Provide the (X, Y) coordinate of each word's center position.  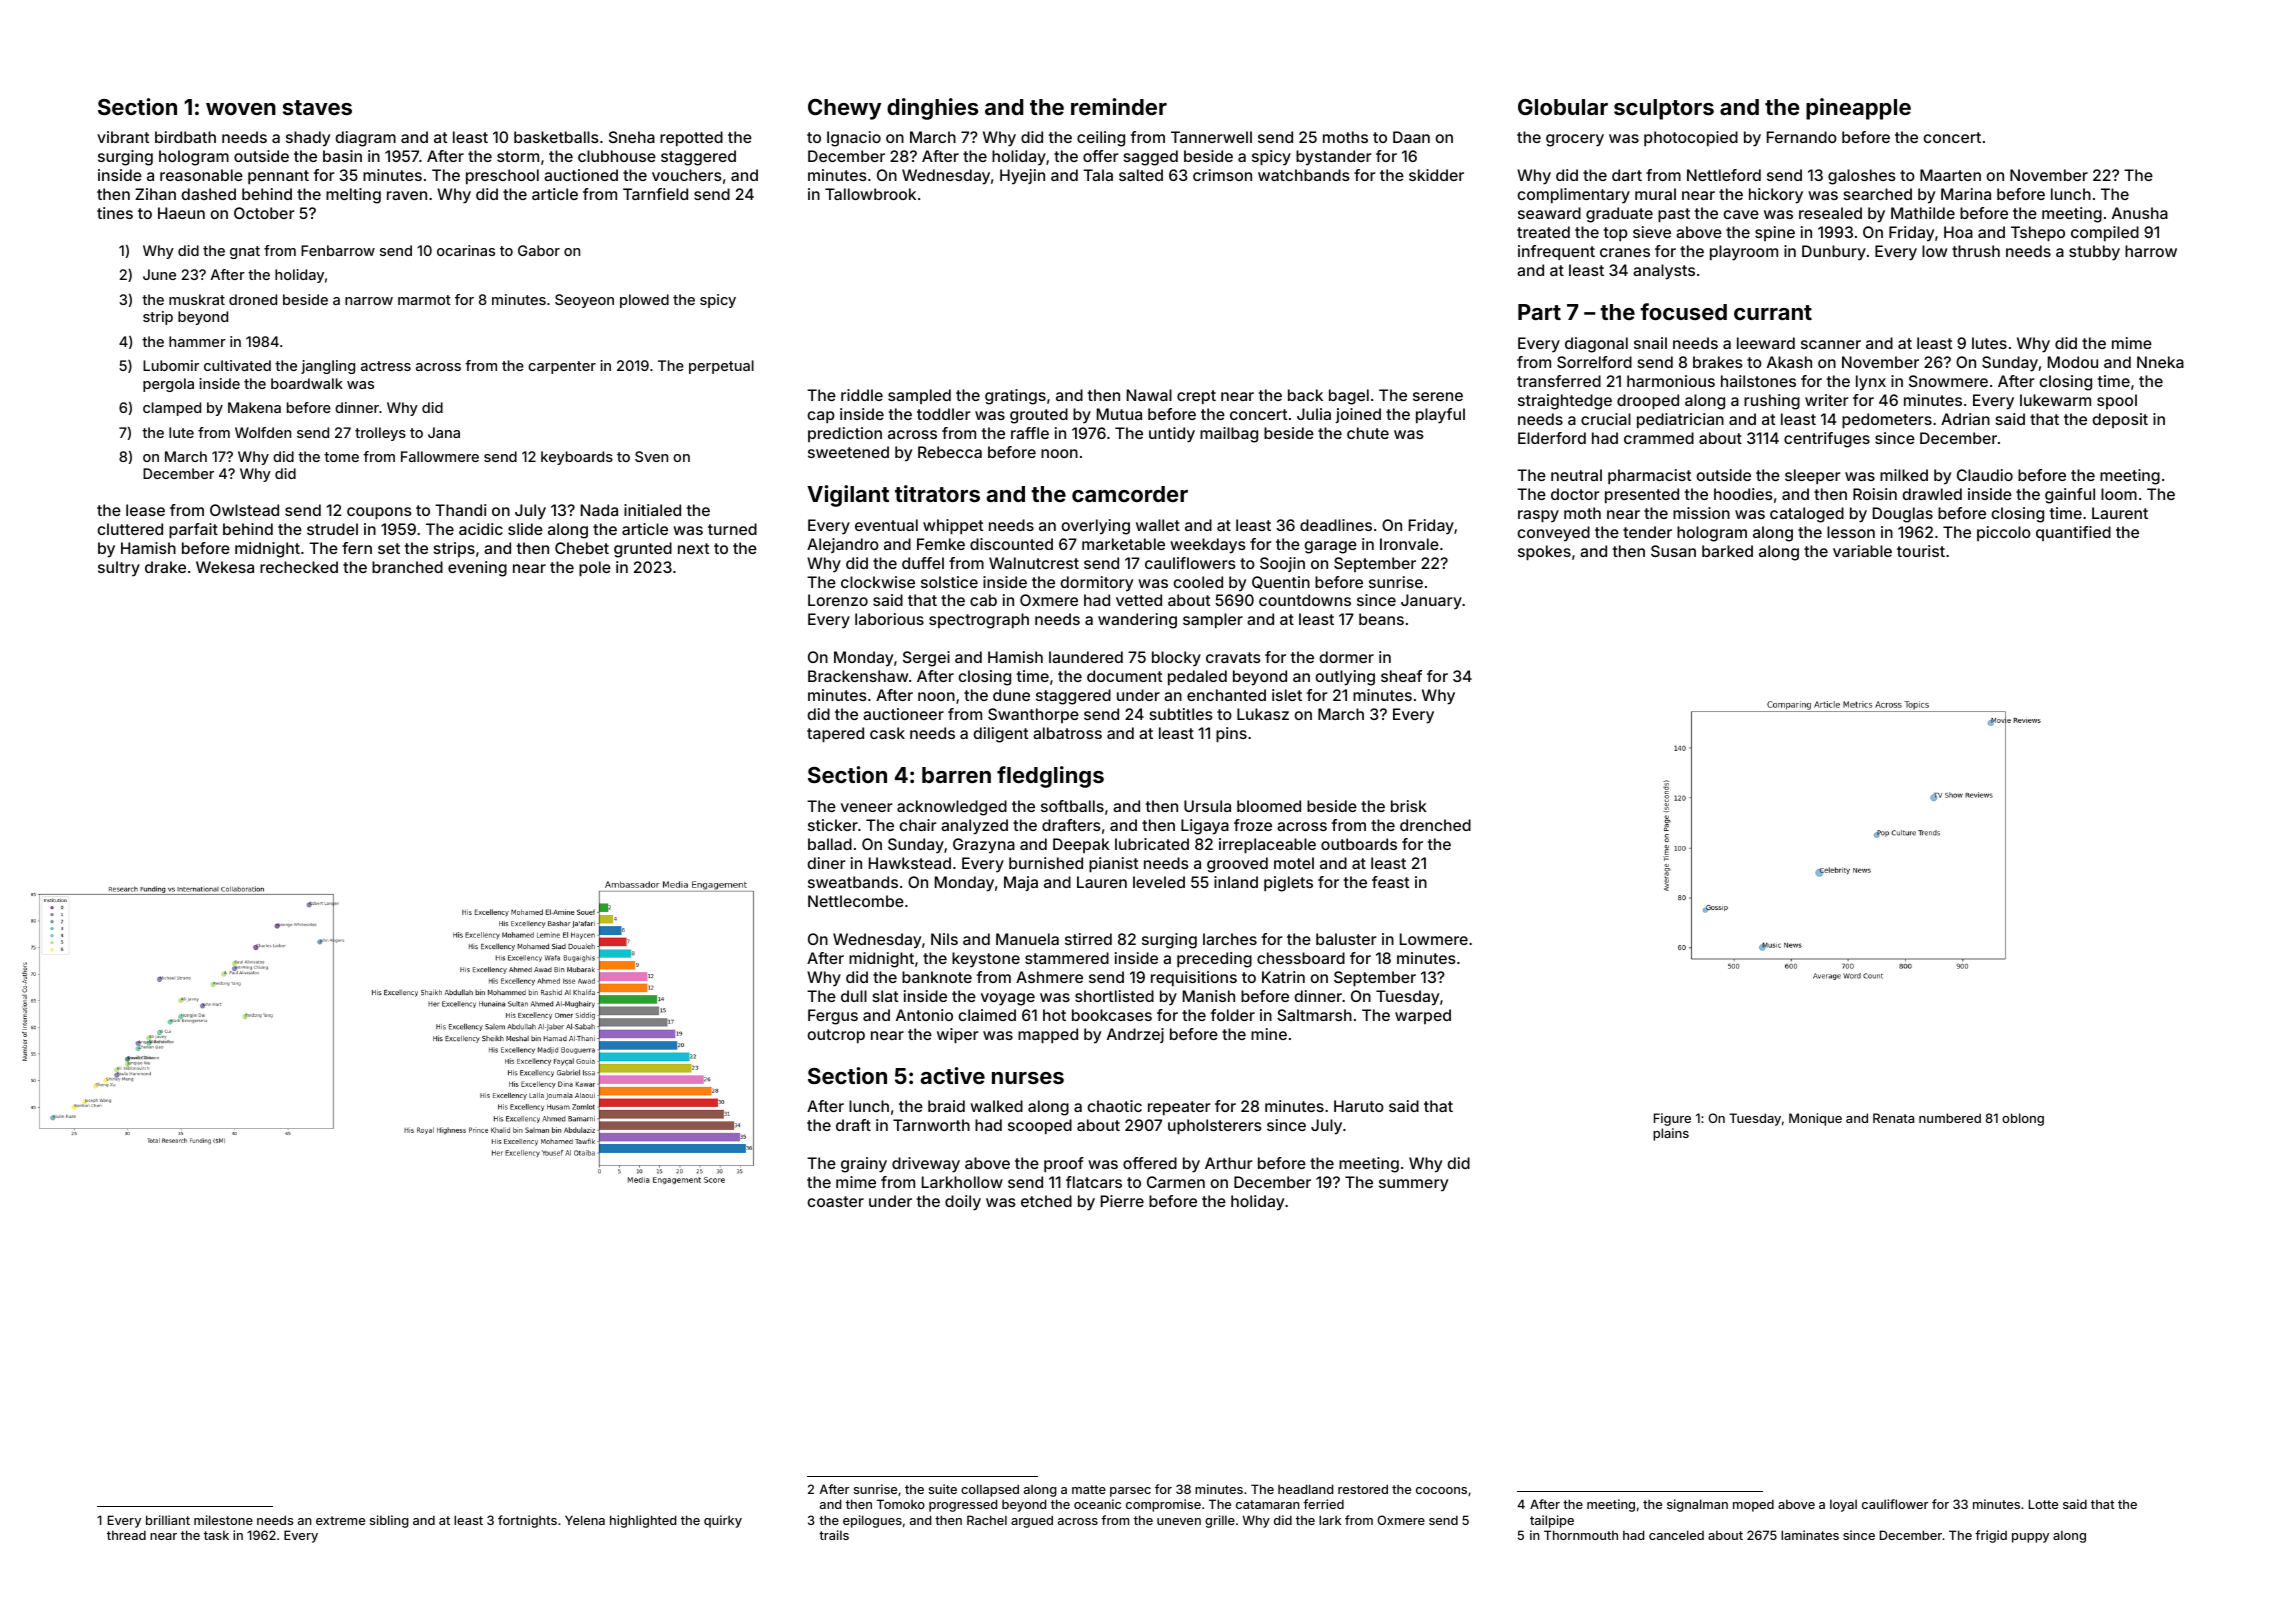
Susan (1673, 551)
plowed (644, 301)
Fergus (833, 1017)
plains (1671, 1134)
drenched (1435, 825)
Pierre (1122, 1201)
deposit (2120, 420)
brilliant (168, 1520)
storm (518, 156)
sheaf (1401, 676)
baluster (1346, 939)
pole (595, 568)
